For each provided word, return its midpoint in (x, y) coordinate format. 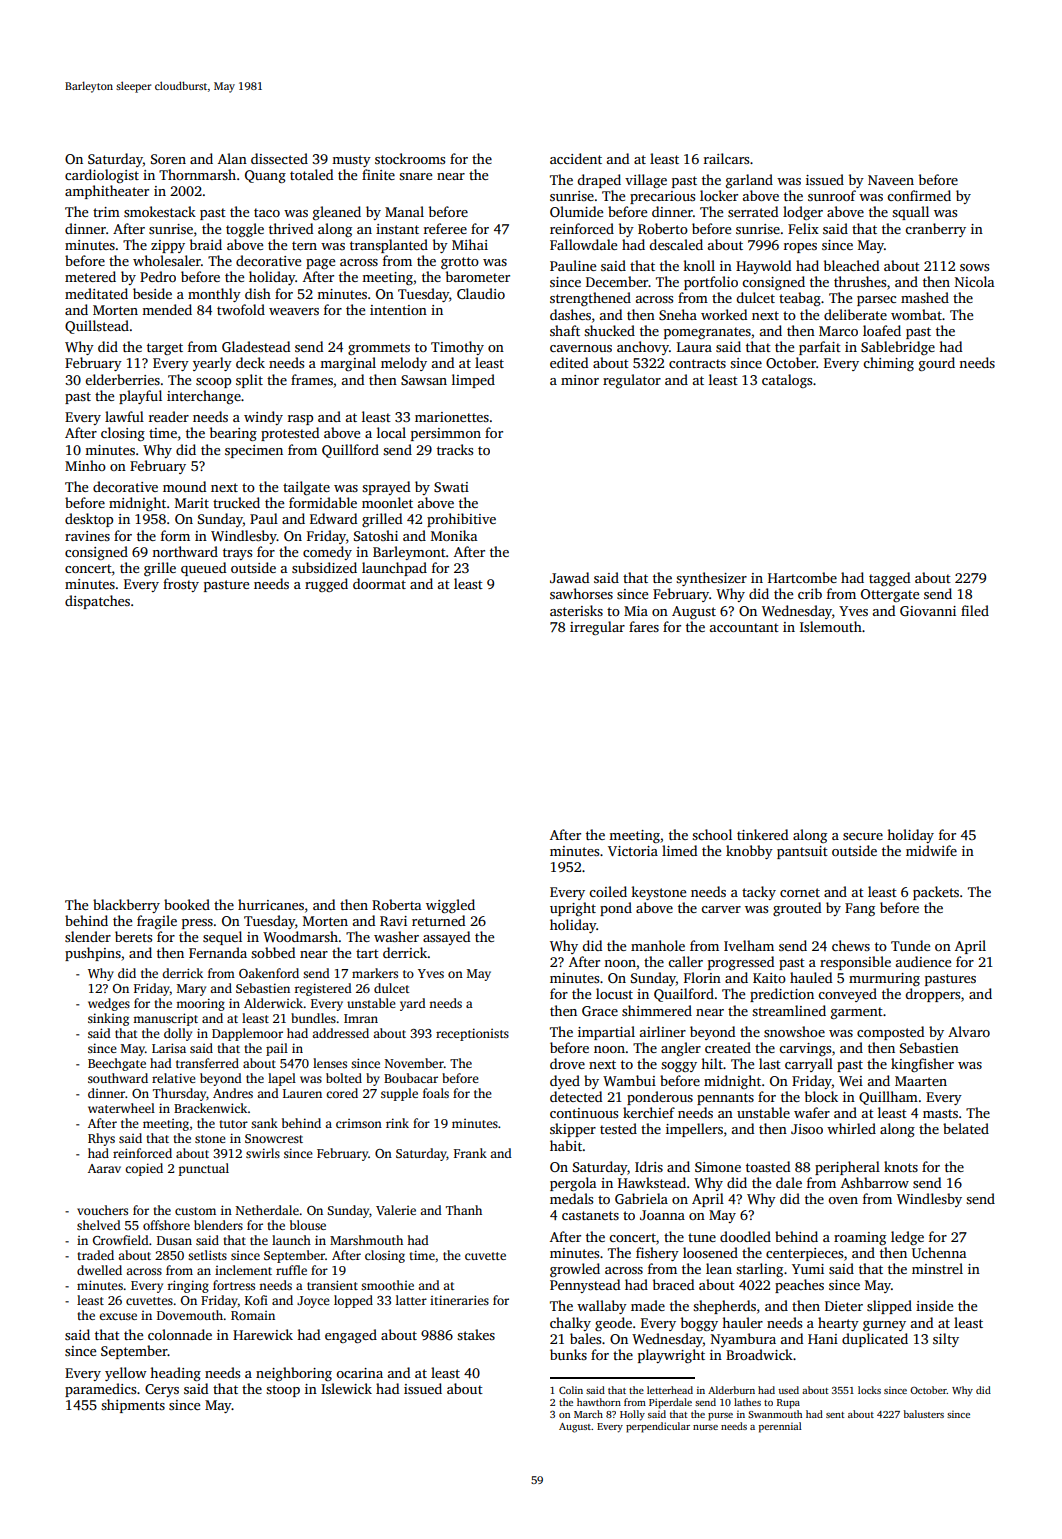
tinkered (762, 834)
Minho (85, 465)
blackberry (126, 906)
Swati (451, 487)
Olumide (576, 211)
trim (106, 212)
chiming (888, 364)
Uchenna (939, 1252)
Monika (454, 535)
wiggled (450, 906)
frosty (181, 585)
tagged (889, 579)
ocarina (359, 1373)
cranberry (935, 230)
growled (575, 1270)
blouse (308, 1225)
